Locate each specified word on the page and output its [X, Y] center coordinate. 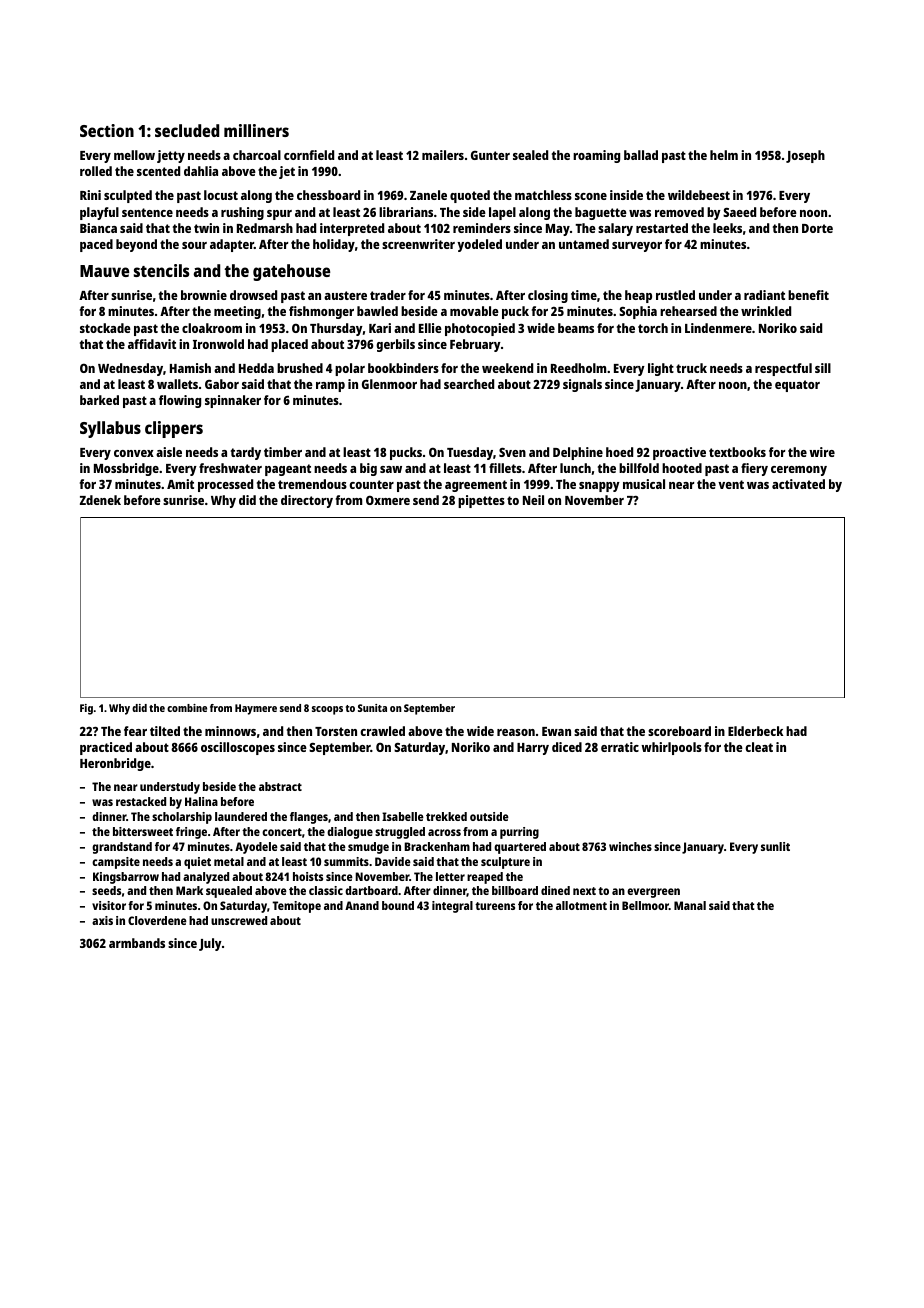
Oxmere [388, 500]
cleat [759, 747]
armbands [137, 943]
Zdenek [100, 500]
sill [823, 368]
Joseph [805, 156]
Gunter [490, 155]
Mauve [104, 271]
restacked [141, 801]
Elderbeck [755, 731]
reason [516, 732]
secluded [187, 130]
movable [474, 311]
